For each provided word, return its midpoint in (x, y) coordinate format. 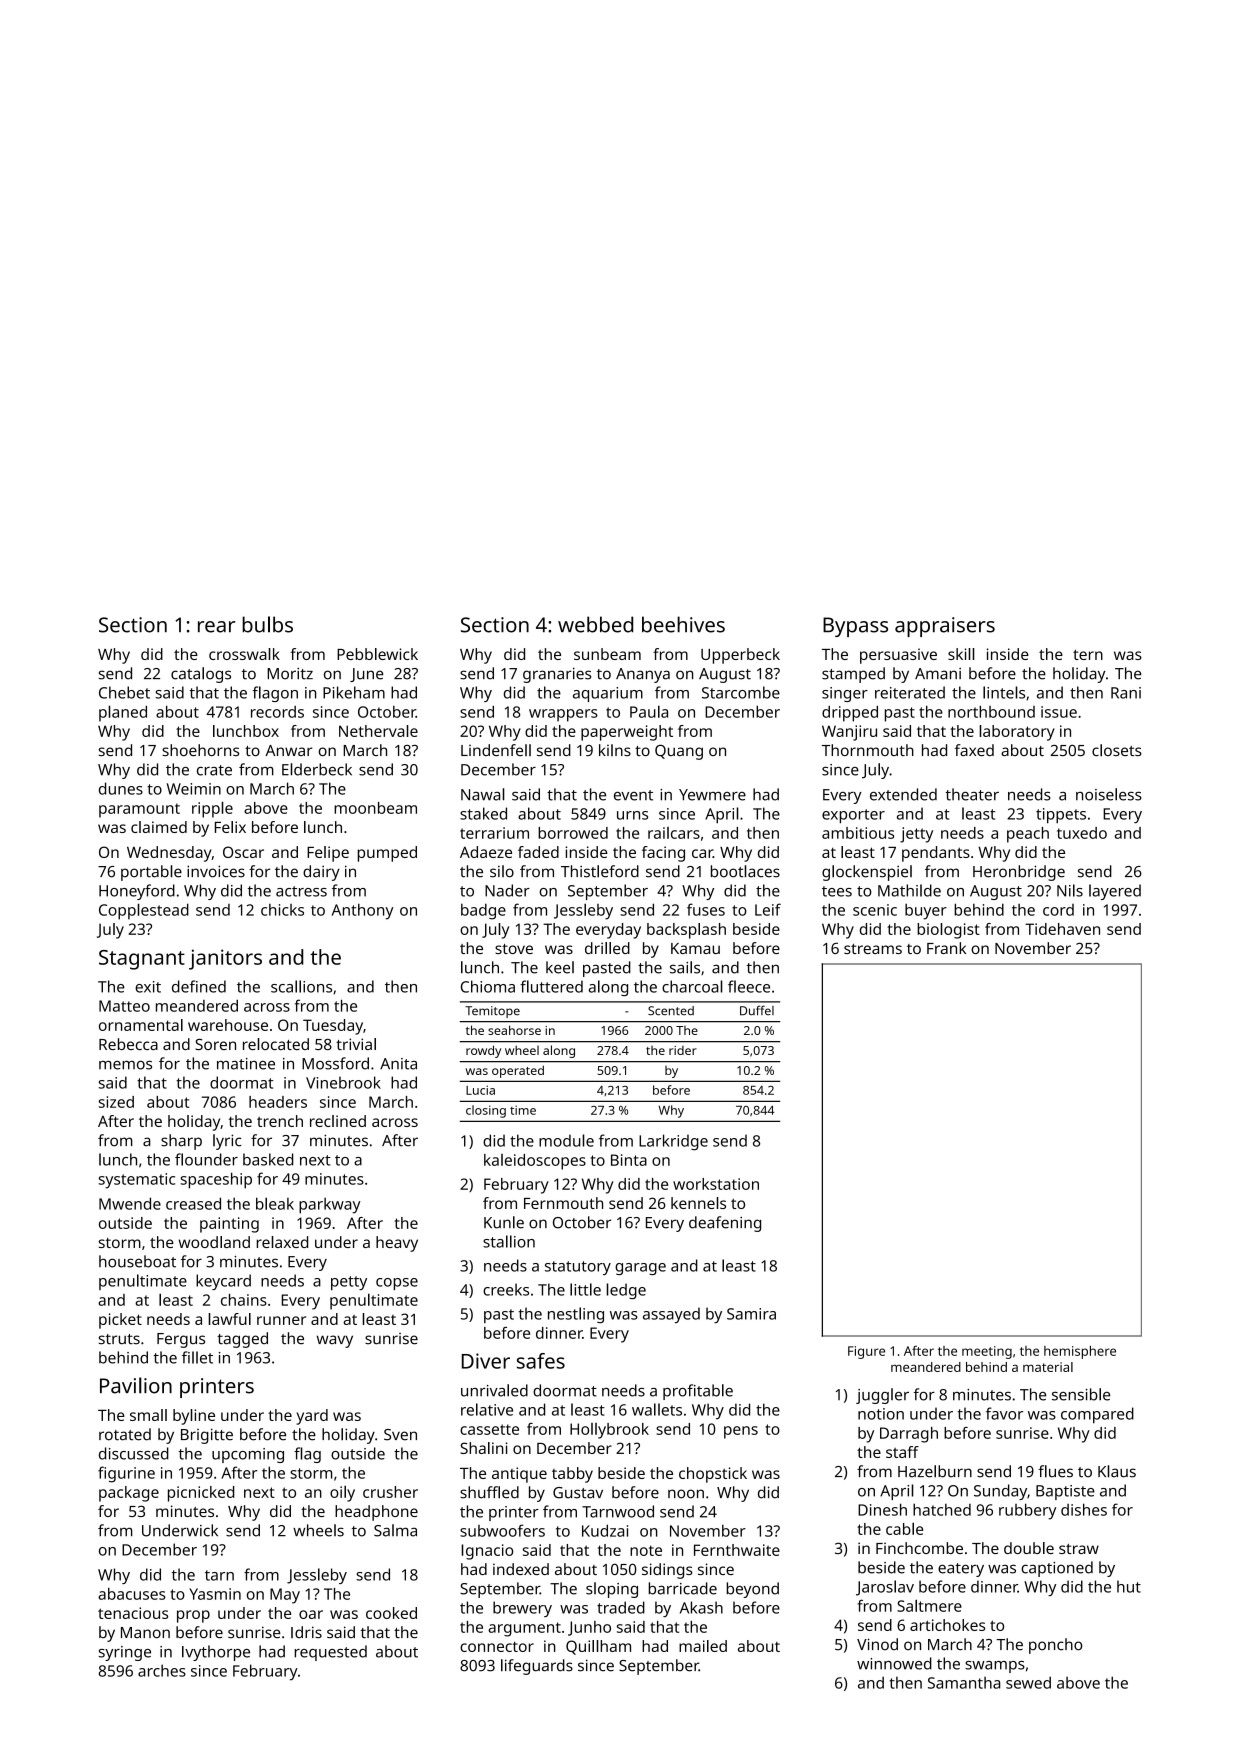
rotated (125, 1434)
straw (1079, 1549)
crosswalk (244, 654)
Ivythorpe (216, 1653)
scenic (875, 910)
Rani (1126, 693)
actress (301, 891)
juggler (882, 1396)
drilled (607, 948)
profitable (698, 1392)
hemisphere (1080, 1352)
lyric (227, 1142)
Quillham (598, 1647)
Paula (649, 711)
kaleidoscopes (535, 1162)
